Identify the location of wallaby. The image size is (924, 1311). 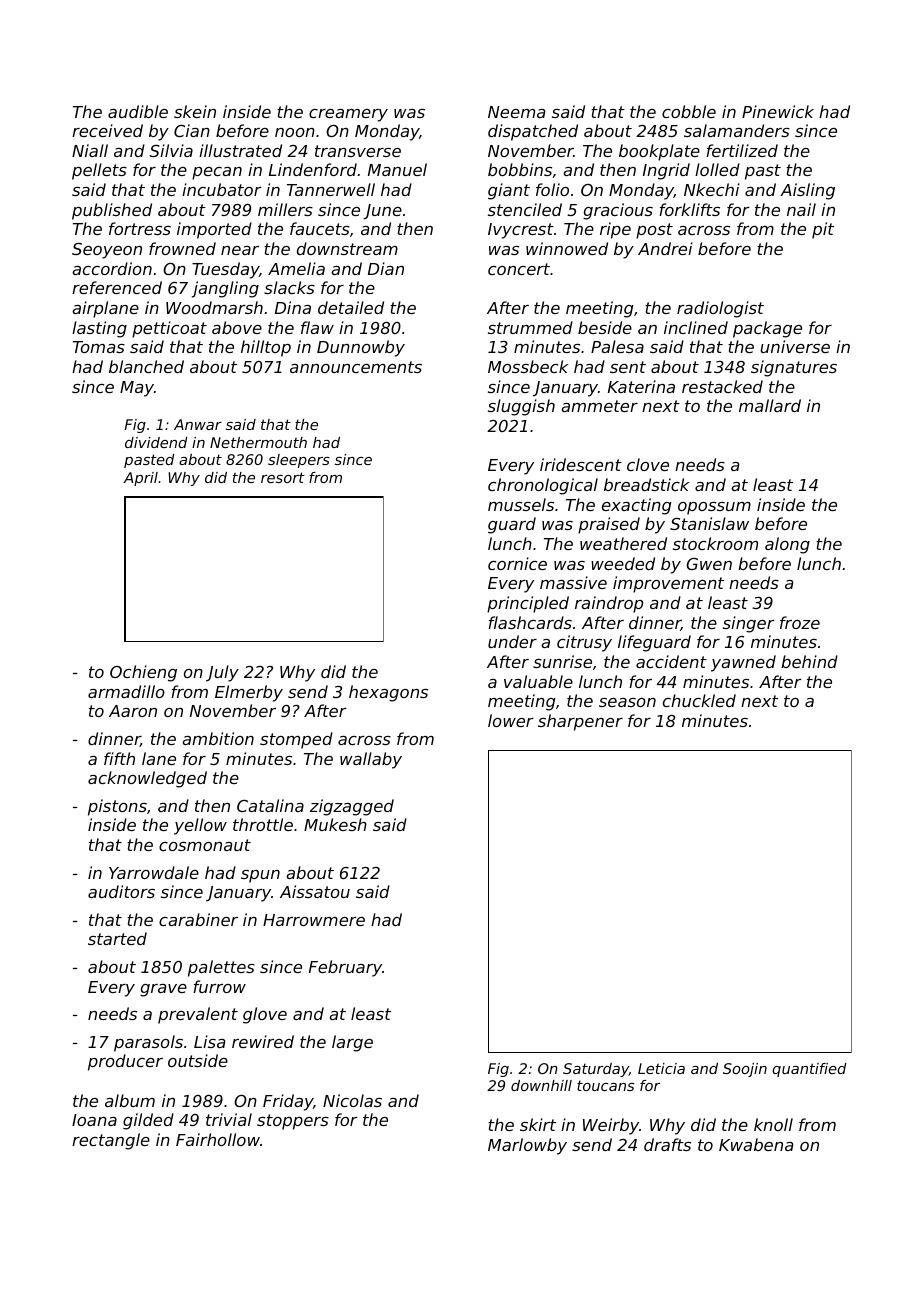
(371, 760).
